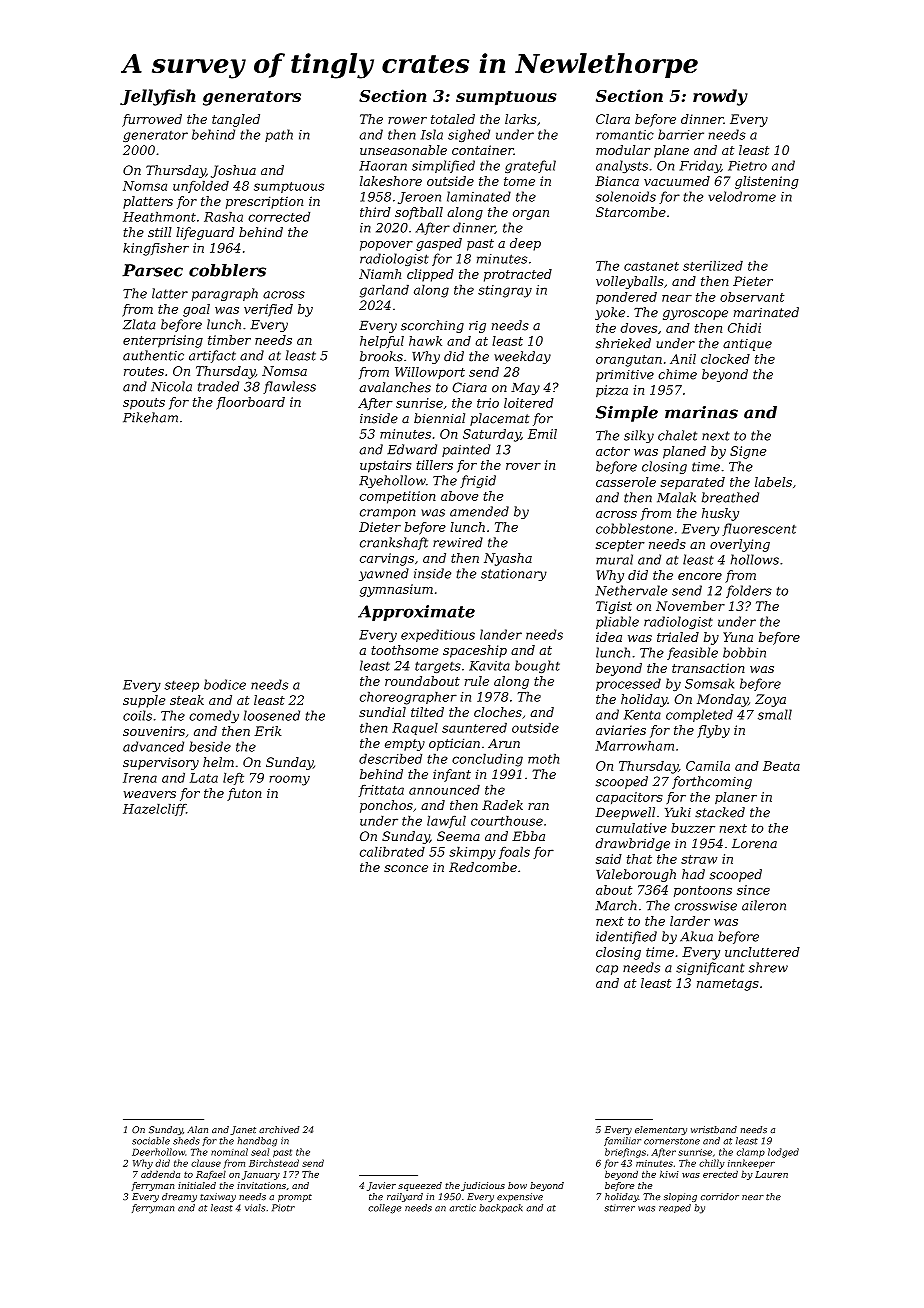 This document has height=1308, width=924. I want to click on Hazelcliff, so click(154, 810).
